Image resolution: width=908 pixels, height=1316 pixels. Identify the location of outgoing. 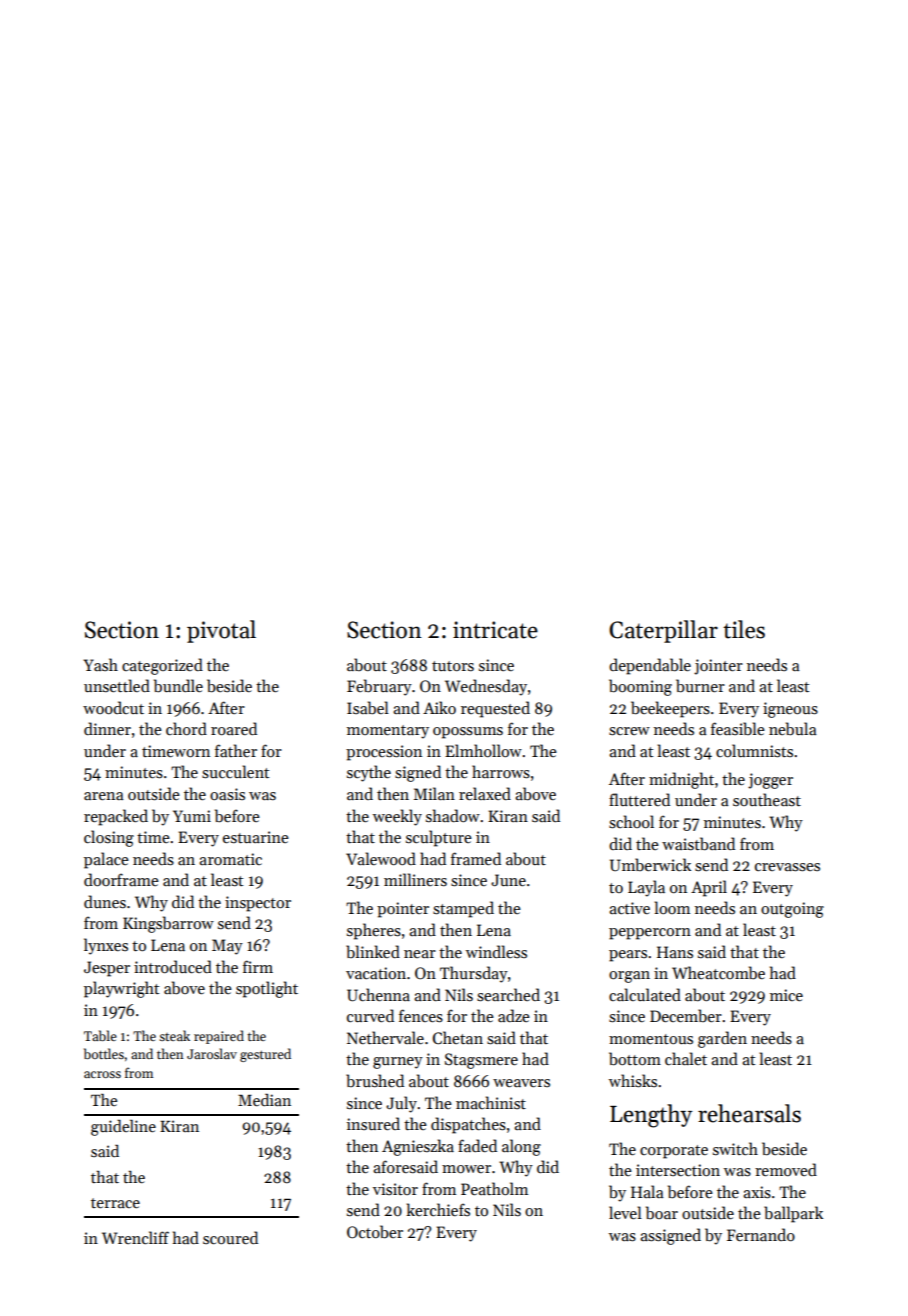
(792, 910).
